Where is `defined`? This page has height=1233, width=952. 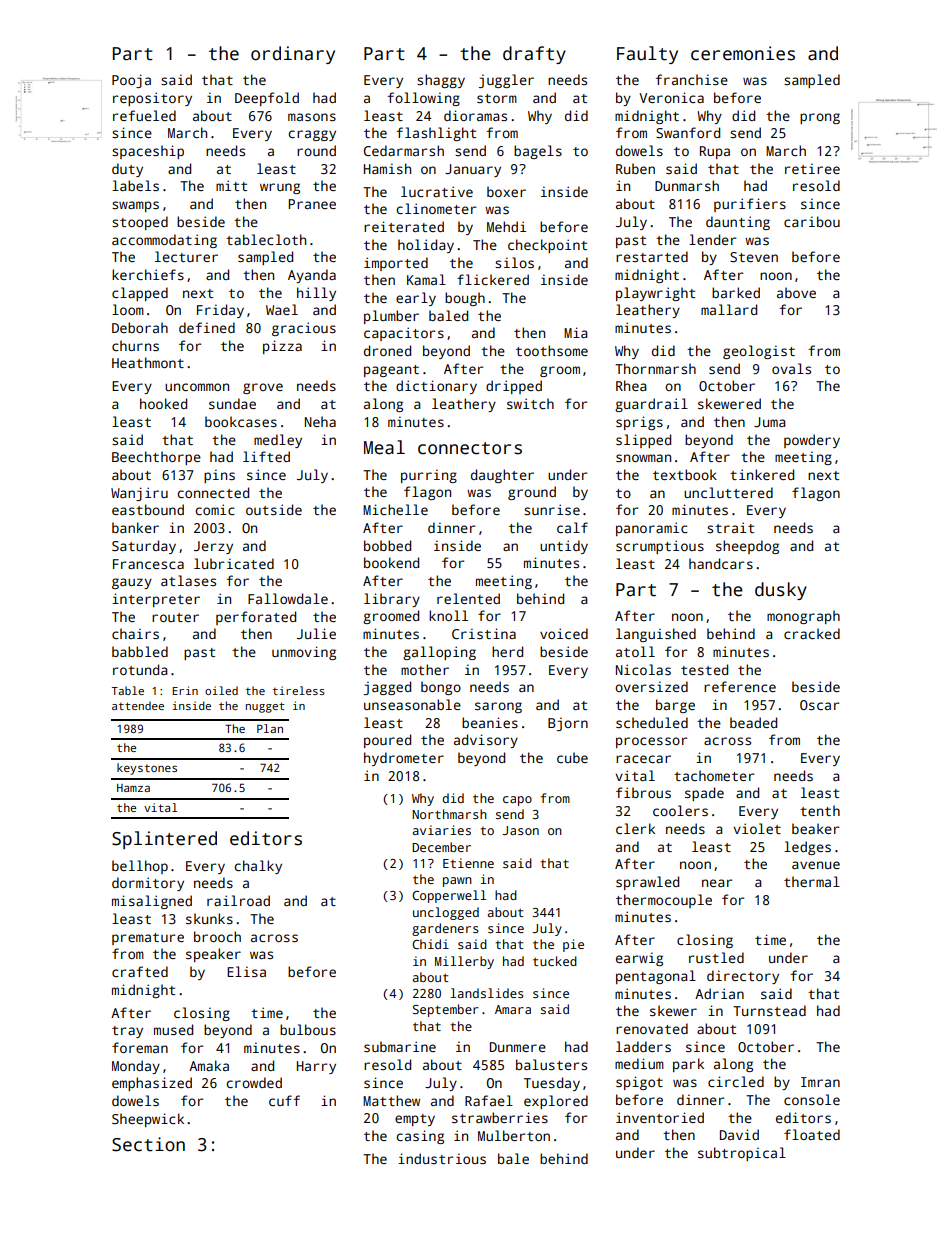 defined is located at coordinates (207, 327).
